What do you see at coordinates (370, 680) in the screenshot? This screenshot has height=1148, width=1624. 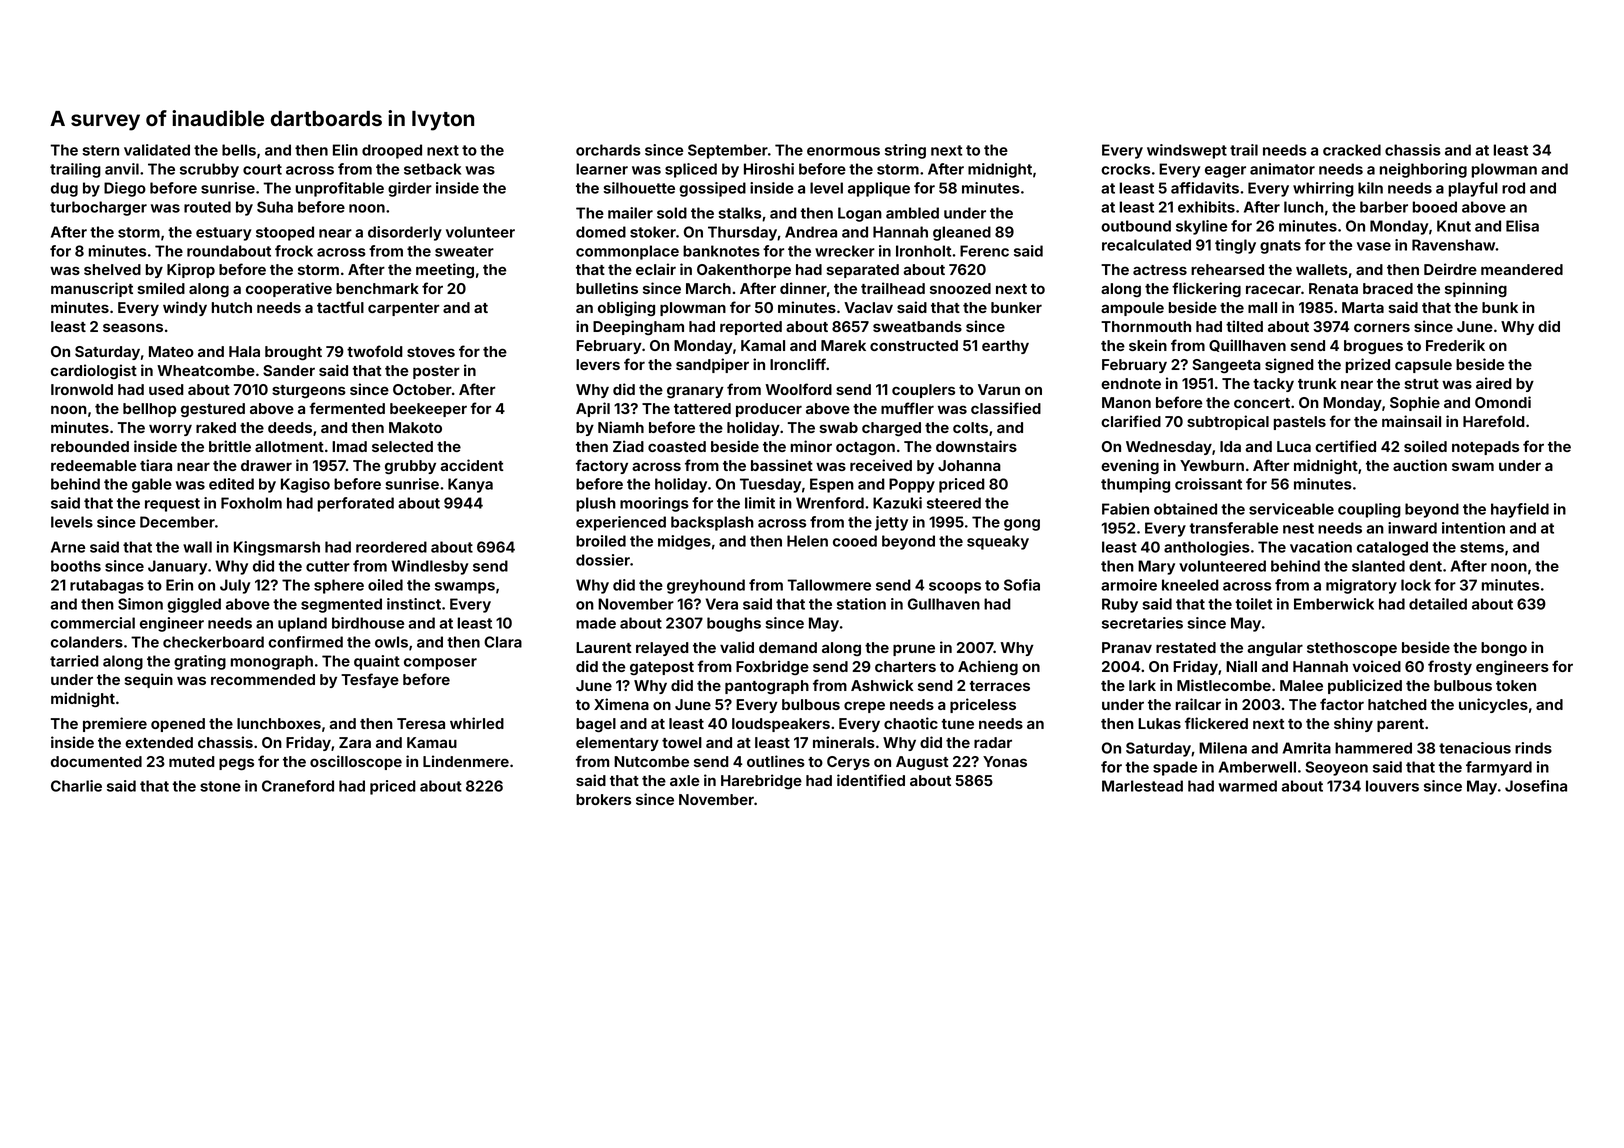 I see `Tesfaye` at bounding box center [370, 680].
